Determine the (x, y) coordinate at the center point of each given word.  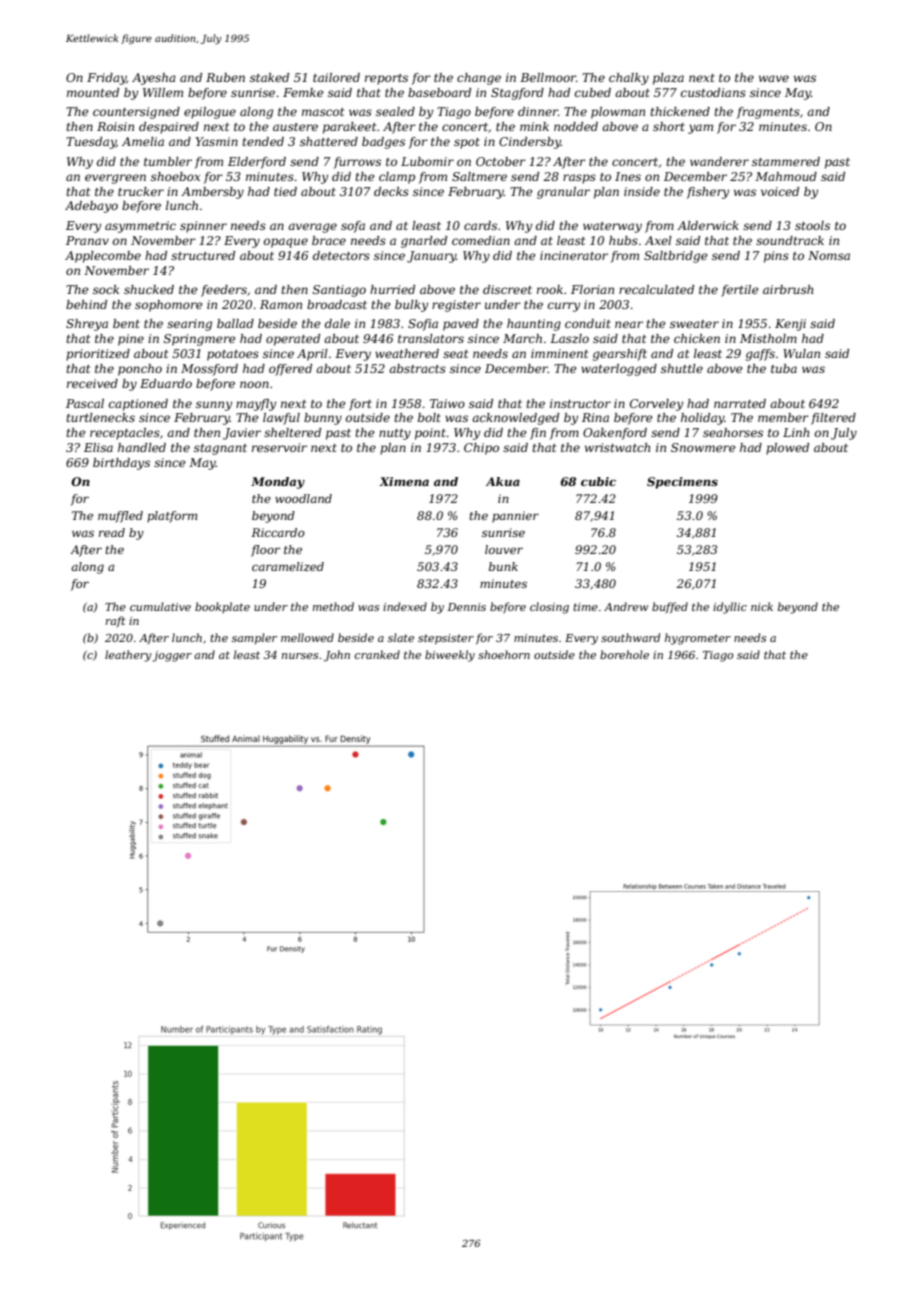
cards (480, 225)
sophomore (169, 306)
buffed (670, 607)
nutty (395, 434)
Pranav (87, 240)
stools (812, 225)
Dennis (466, 607)
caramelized (288, 566)
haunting (534, 325)
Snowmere (703, 447)
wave (774, 78)
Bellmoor (548, 77)
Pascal (85, 403)
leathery (128, 656)
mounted (93, 92)
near (629, 324)
